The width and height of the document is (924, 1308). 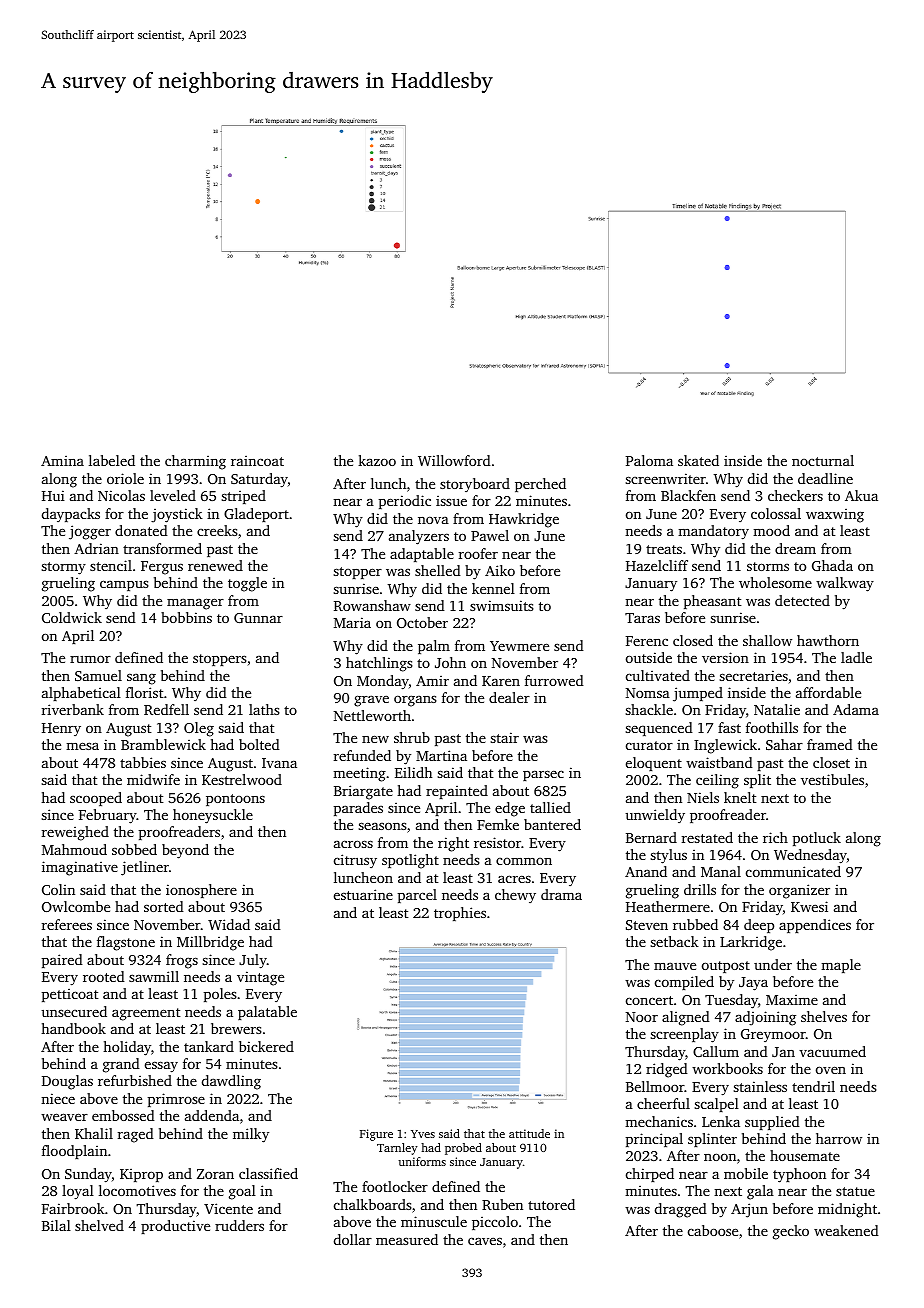 What do you see at coordinates (561, 894) in the document?
I see `drama` at bounding box center [561, 894].
